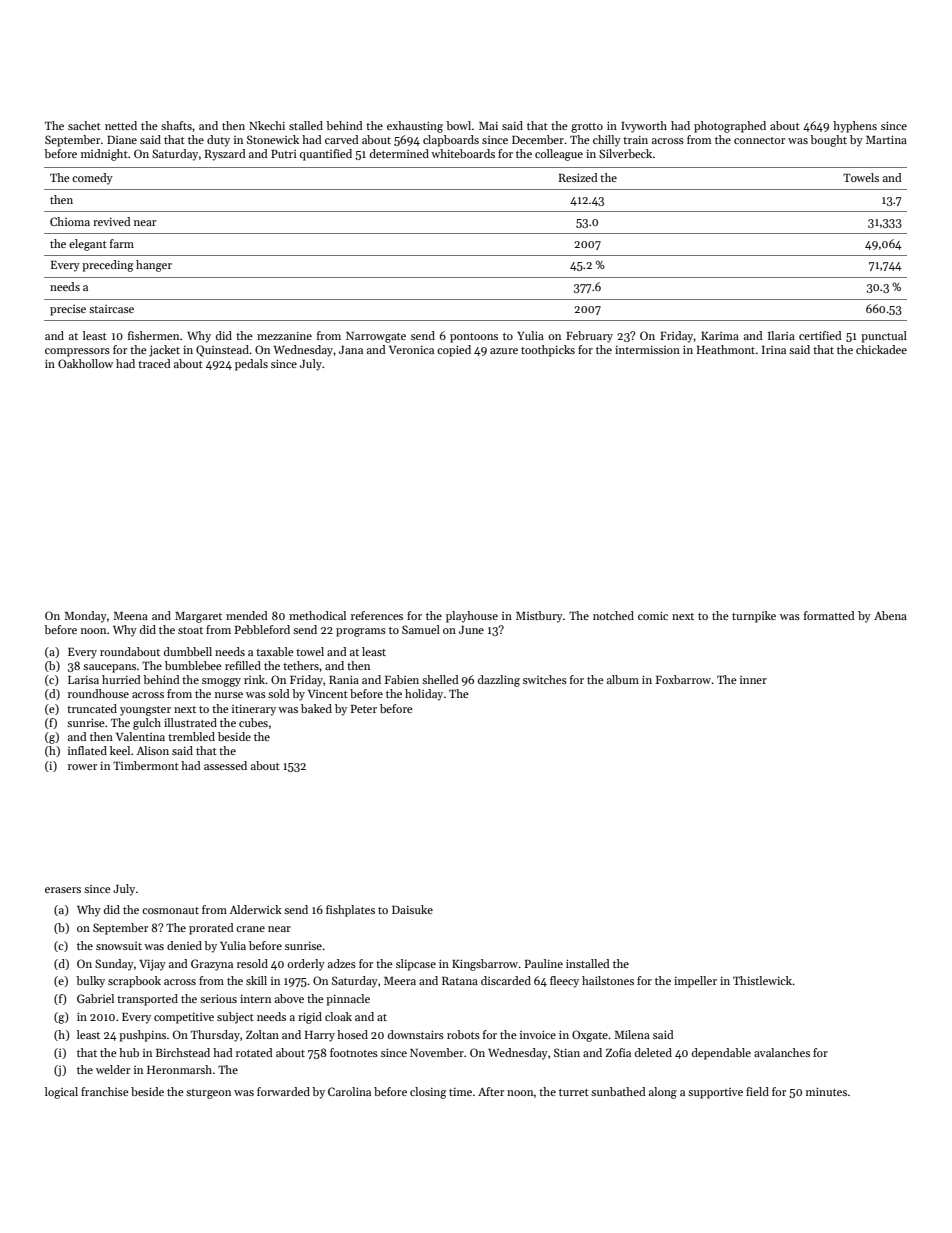 The height and width of the screenshot is (1233, 952). Describe the element at coordinates (82, 767) in the screenshot. I see `rower` at that location.
